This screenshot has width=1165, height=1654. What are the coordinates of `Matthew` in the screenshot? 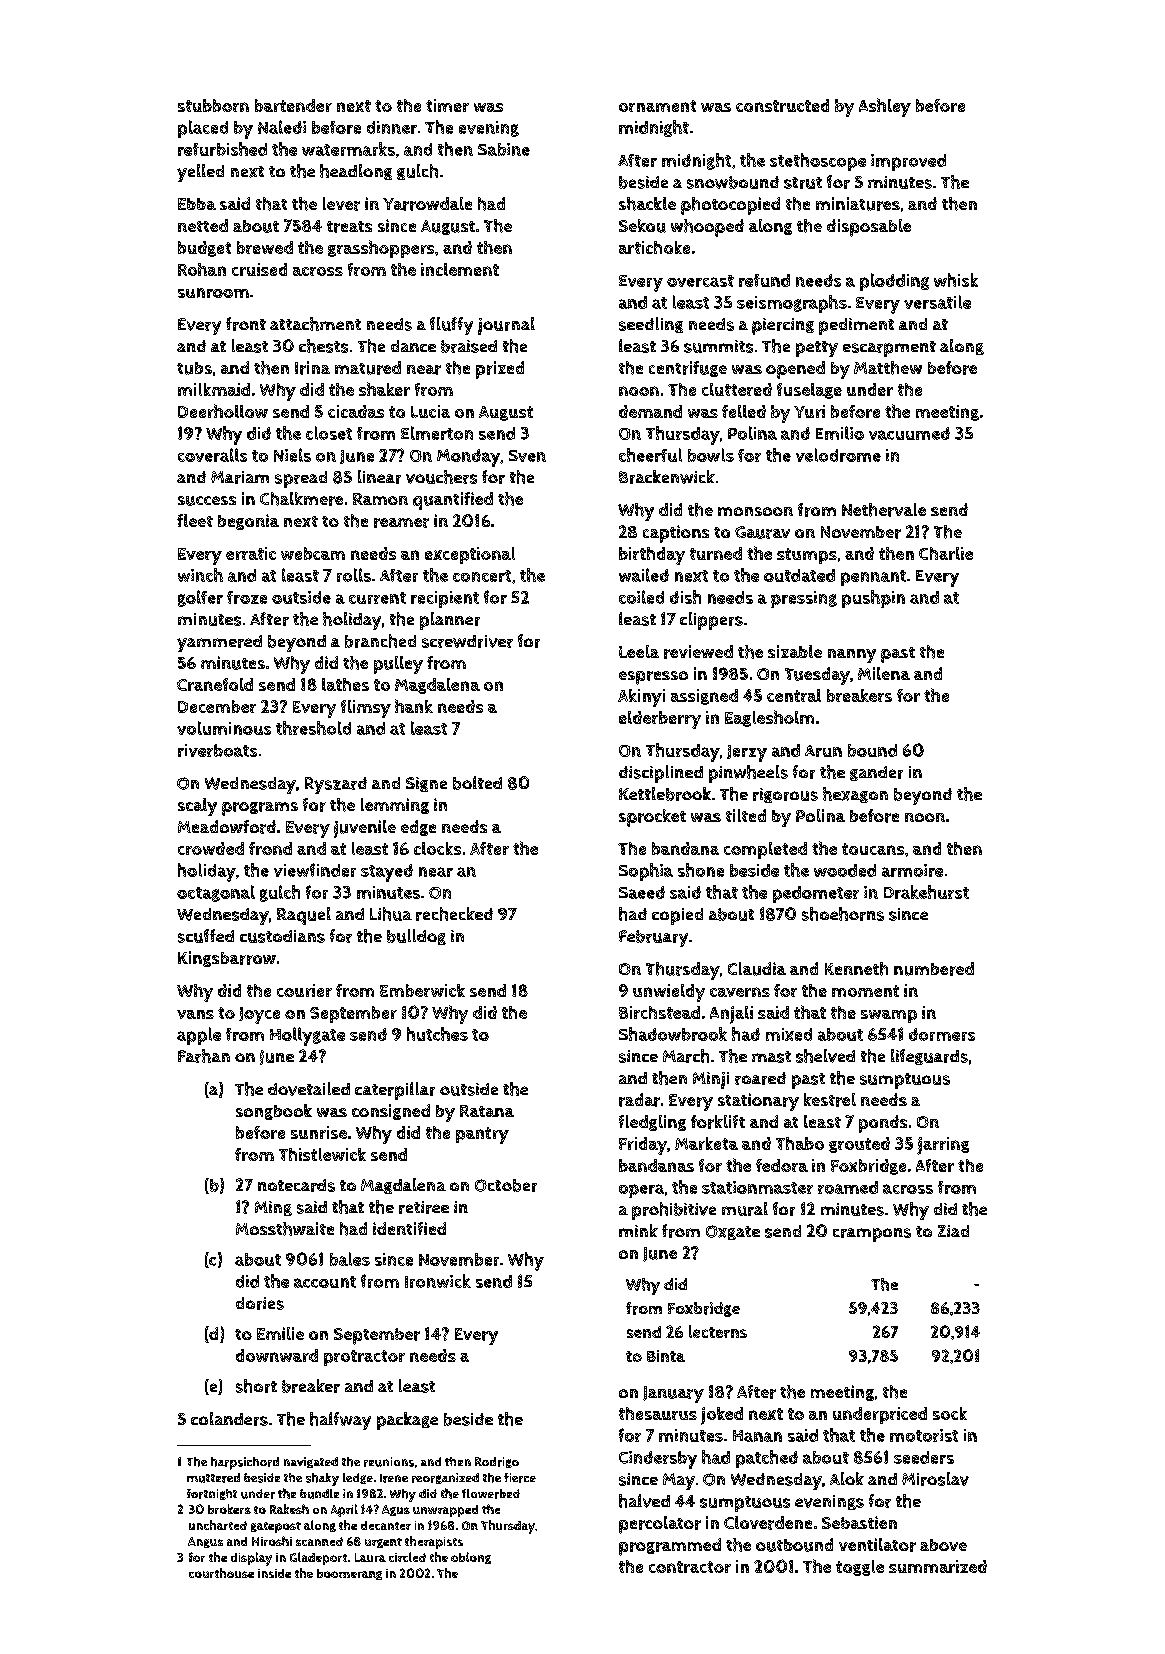 It's located at (888, 368).
